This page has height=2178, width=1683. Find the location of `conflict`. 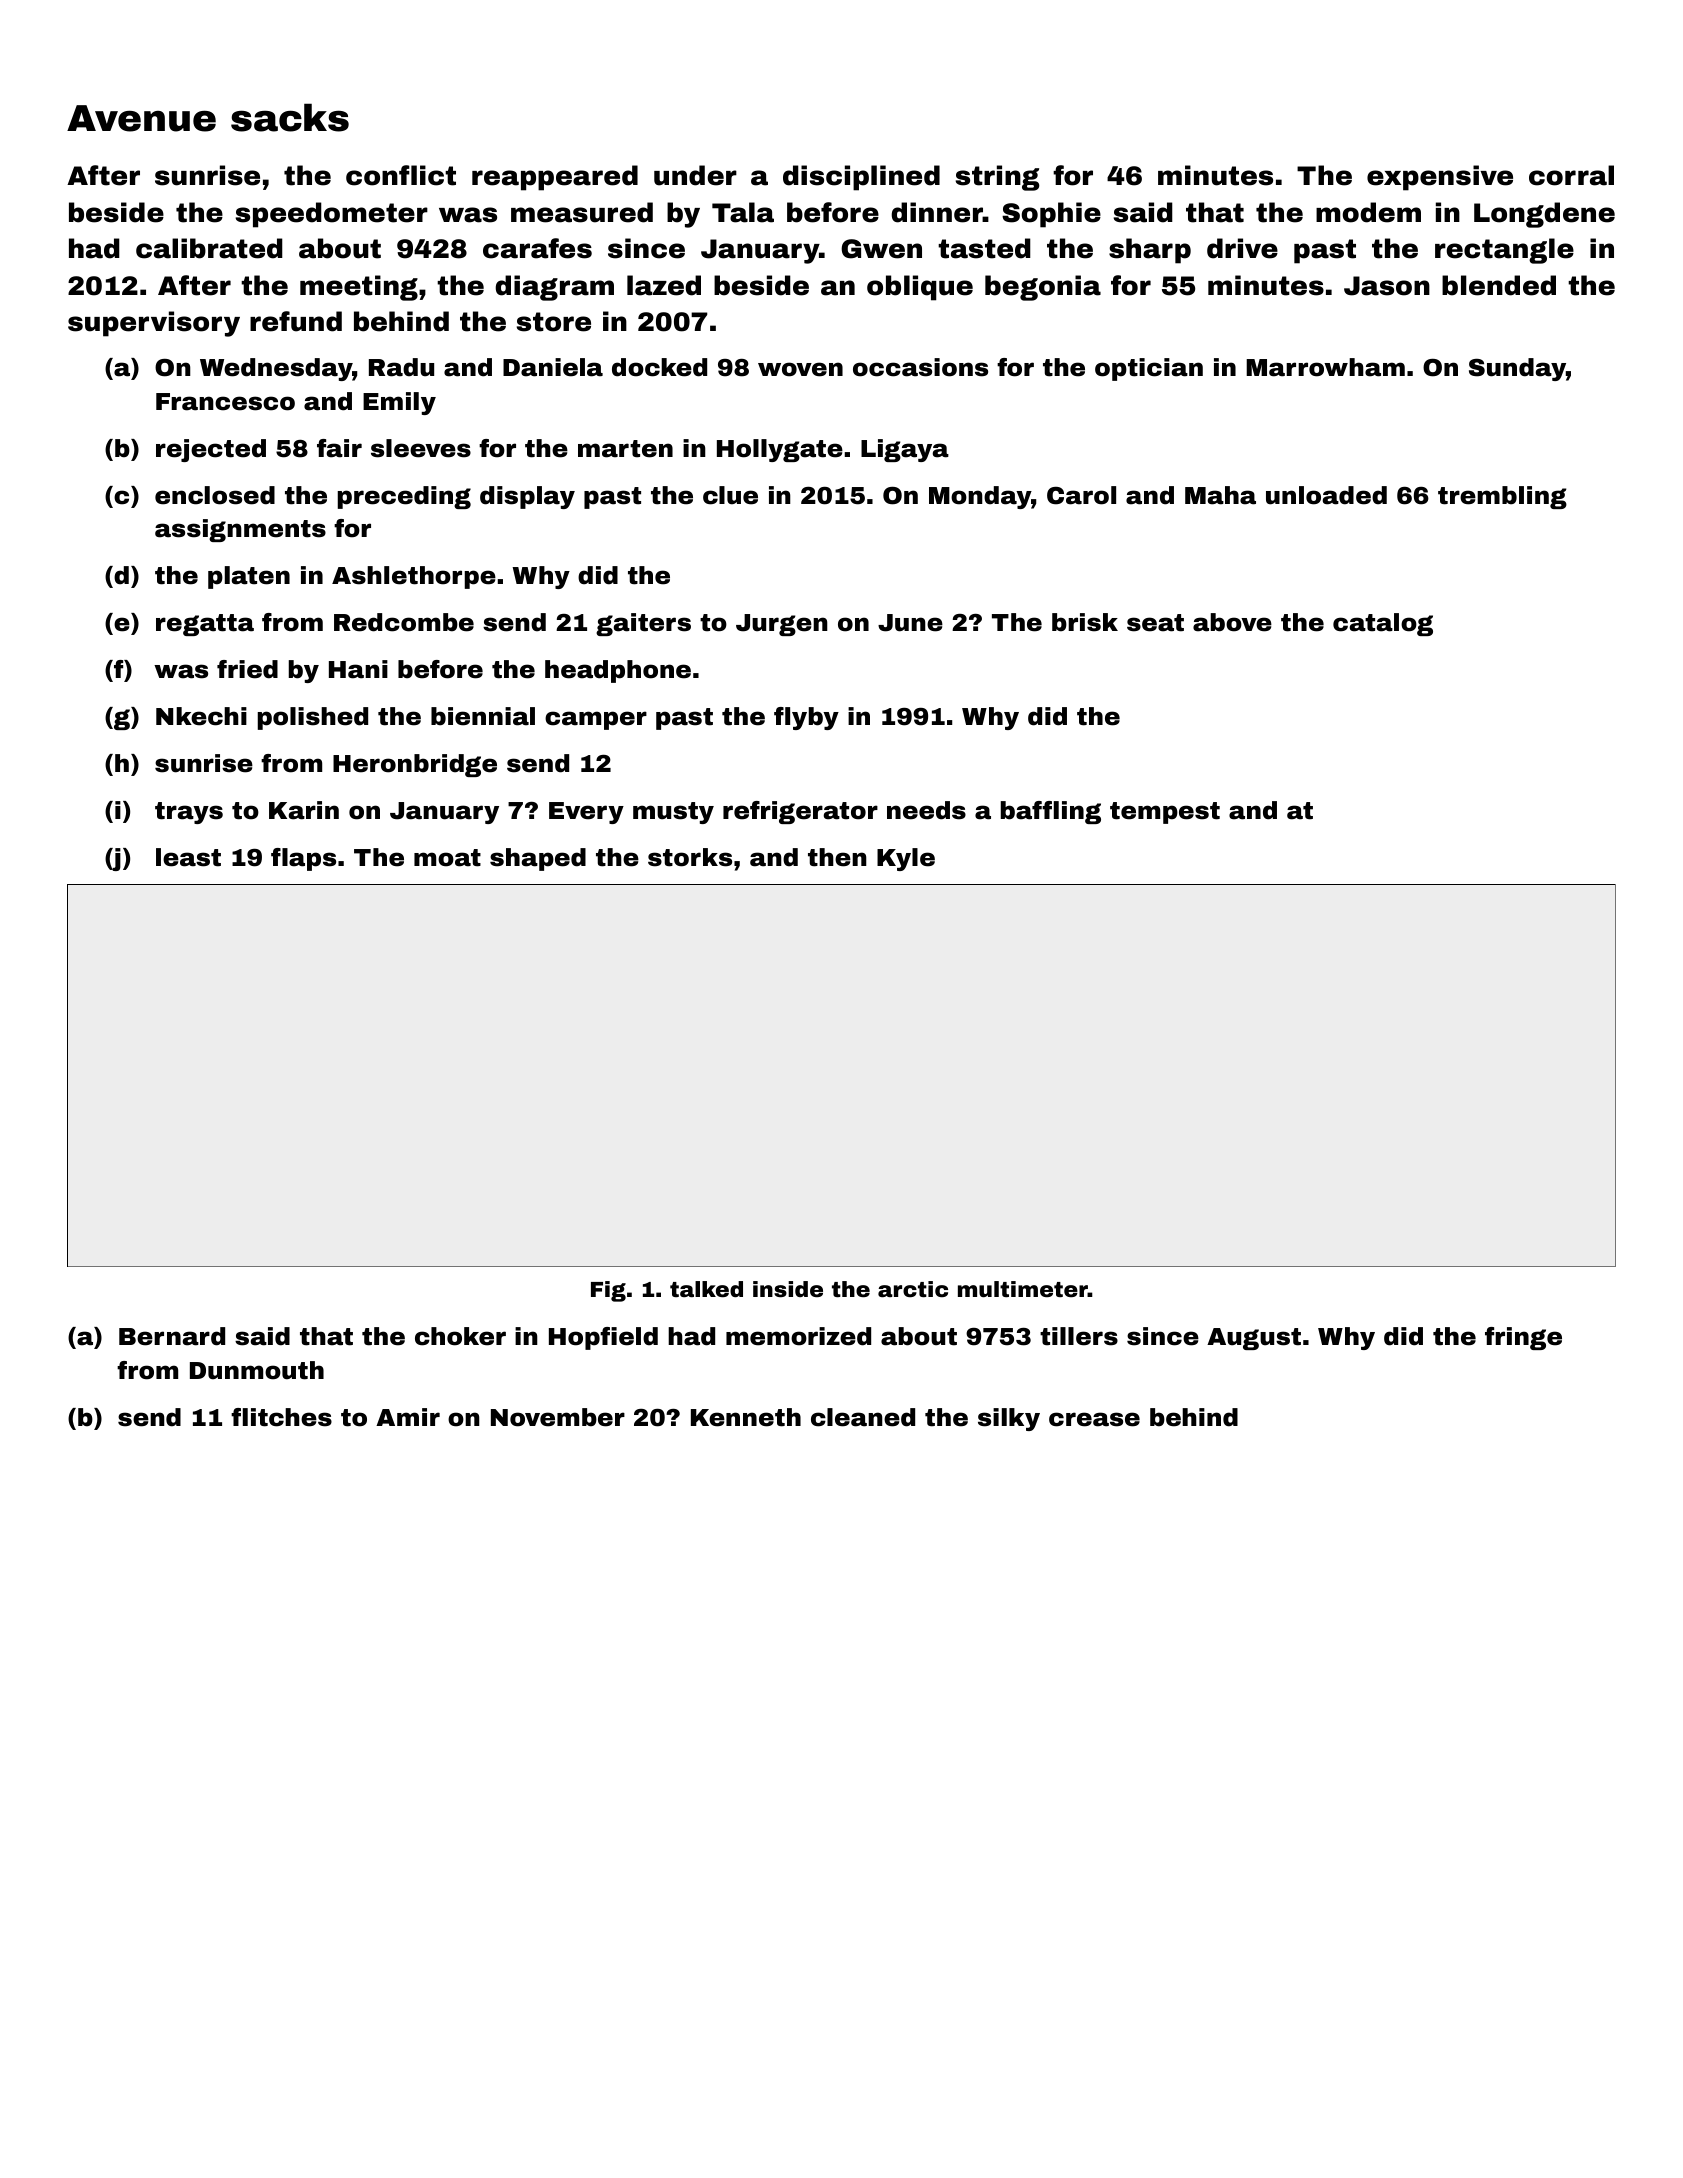

conflict is located at coordinates (401, 175).
